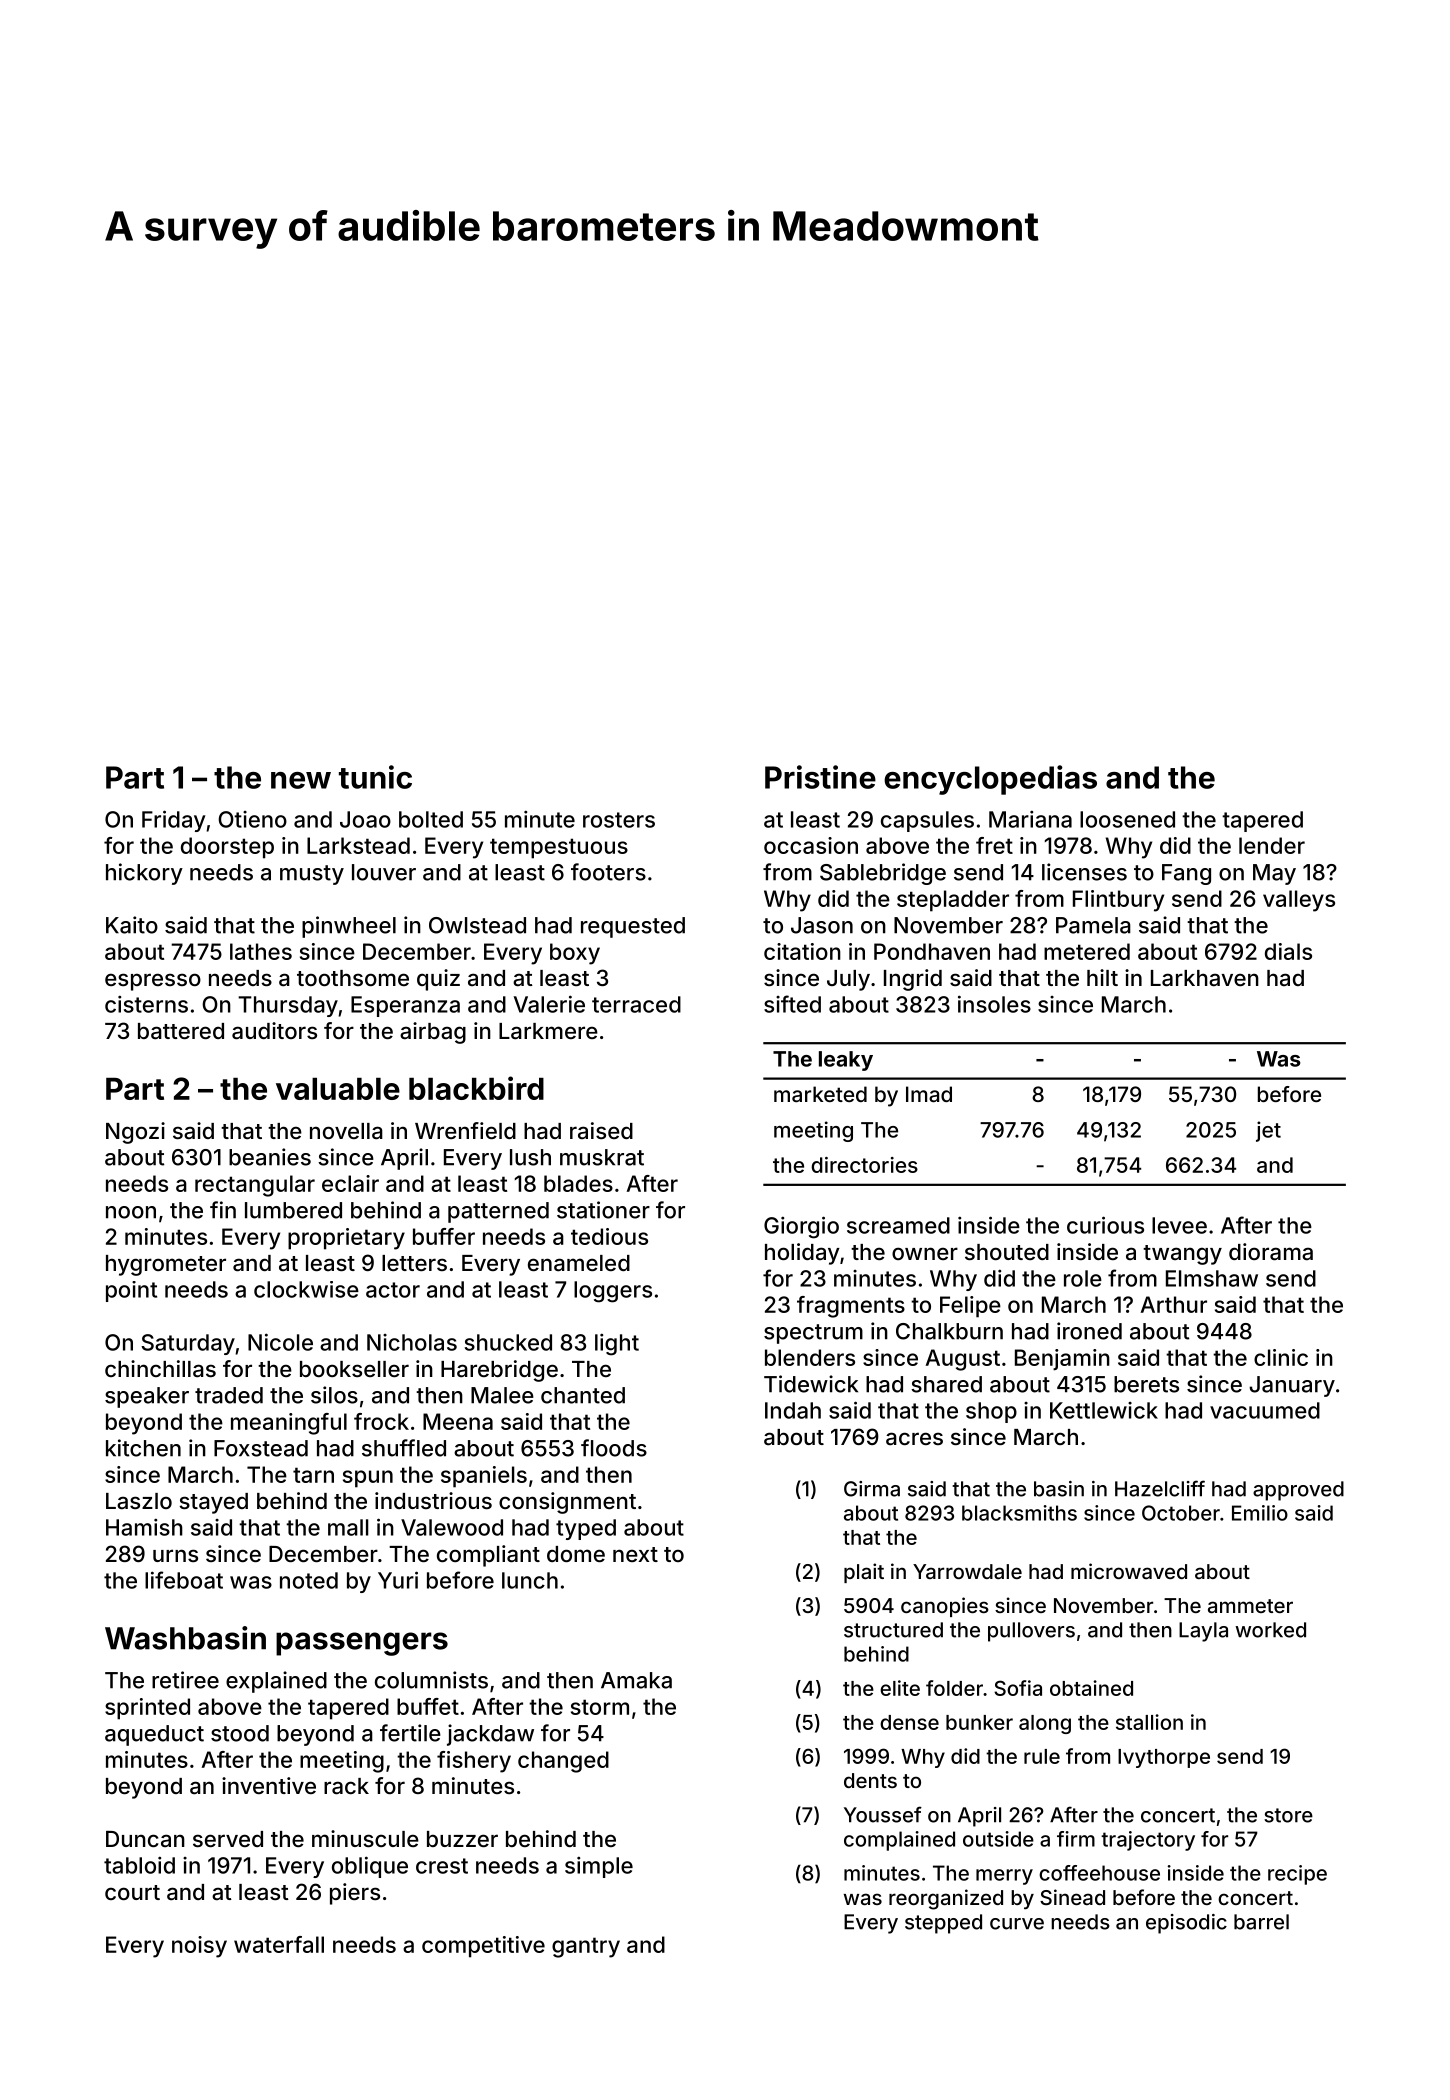  What do you see at coordinates (563, 1762) in the screenshot?
I see `changed` at bounding box center [563, 1762].
